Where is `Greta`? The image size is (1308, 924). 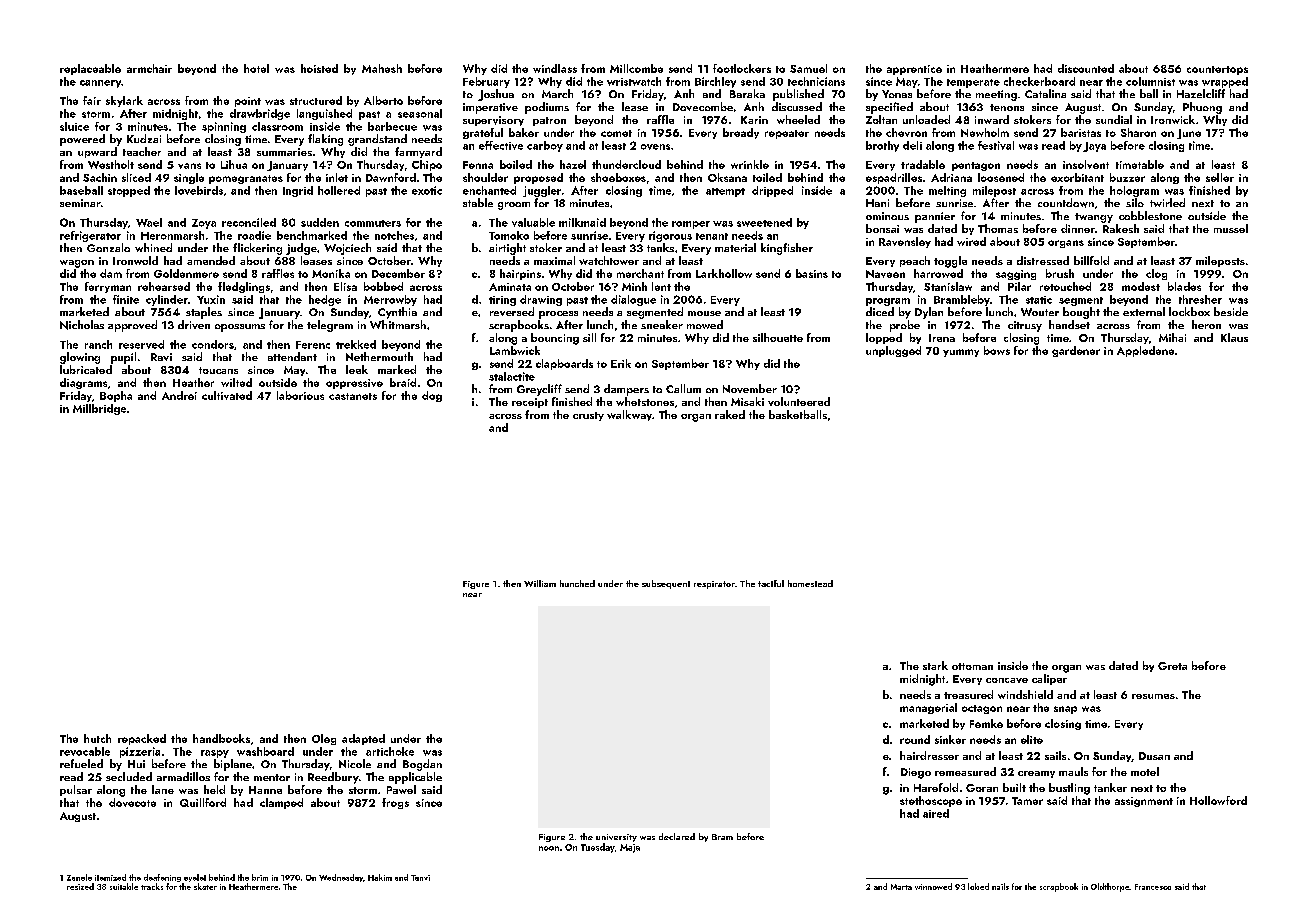 Greta is located at coordinates (1172, 666).
